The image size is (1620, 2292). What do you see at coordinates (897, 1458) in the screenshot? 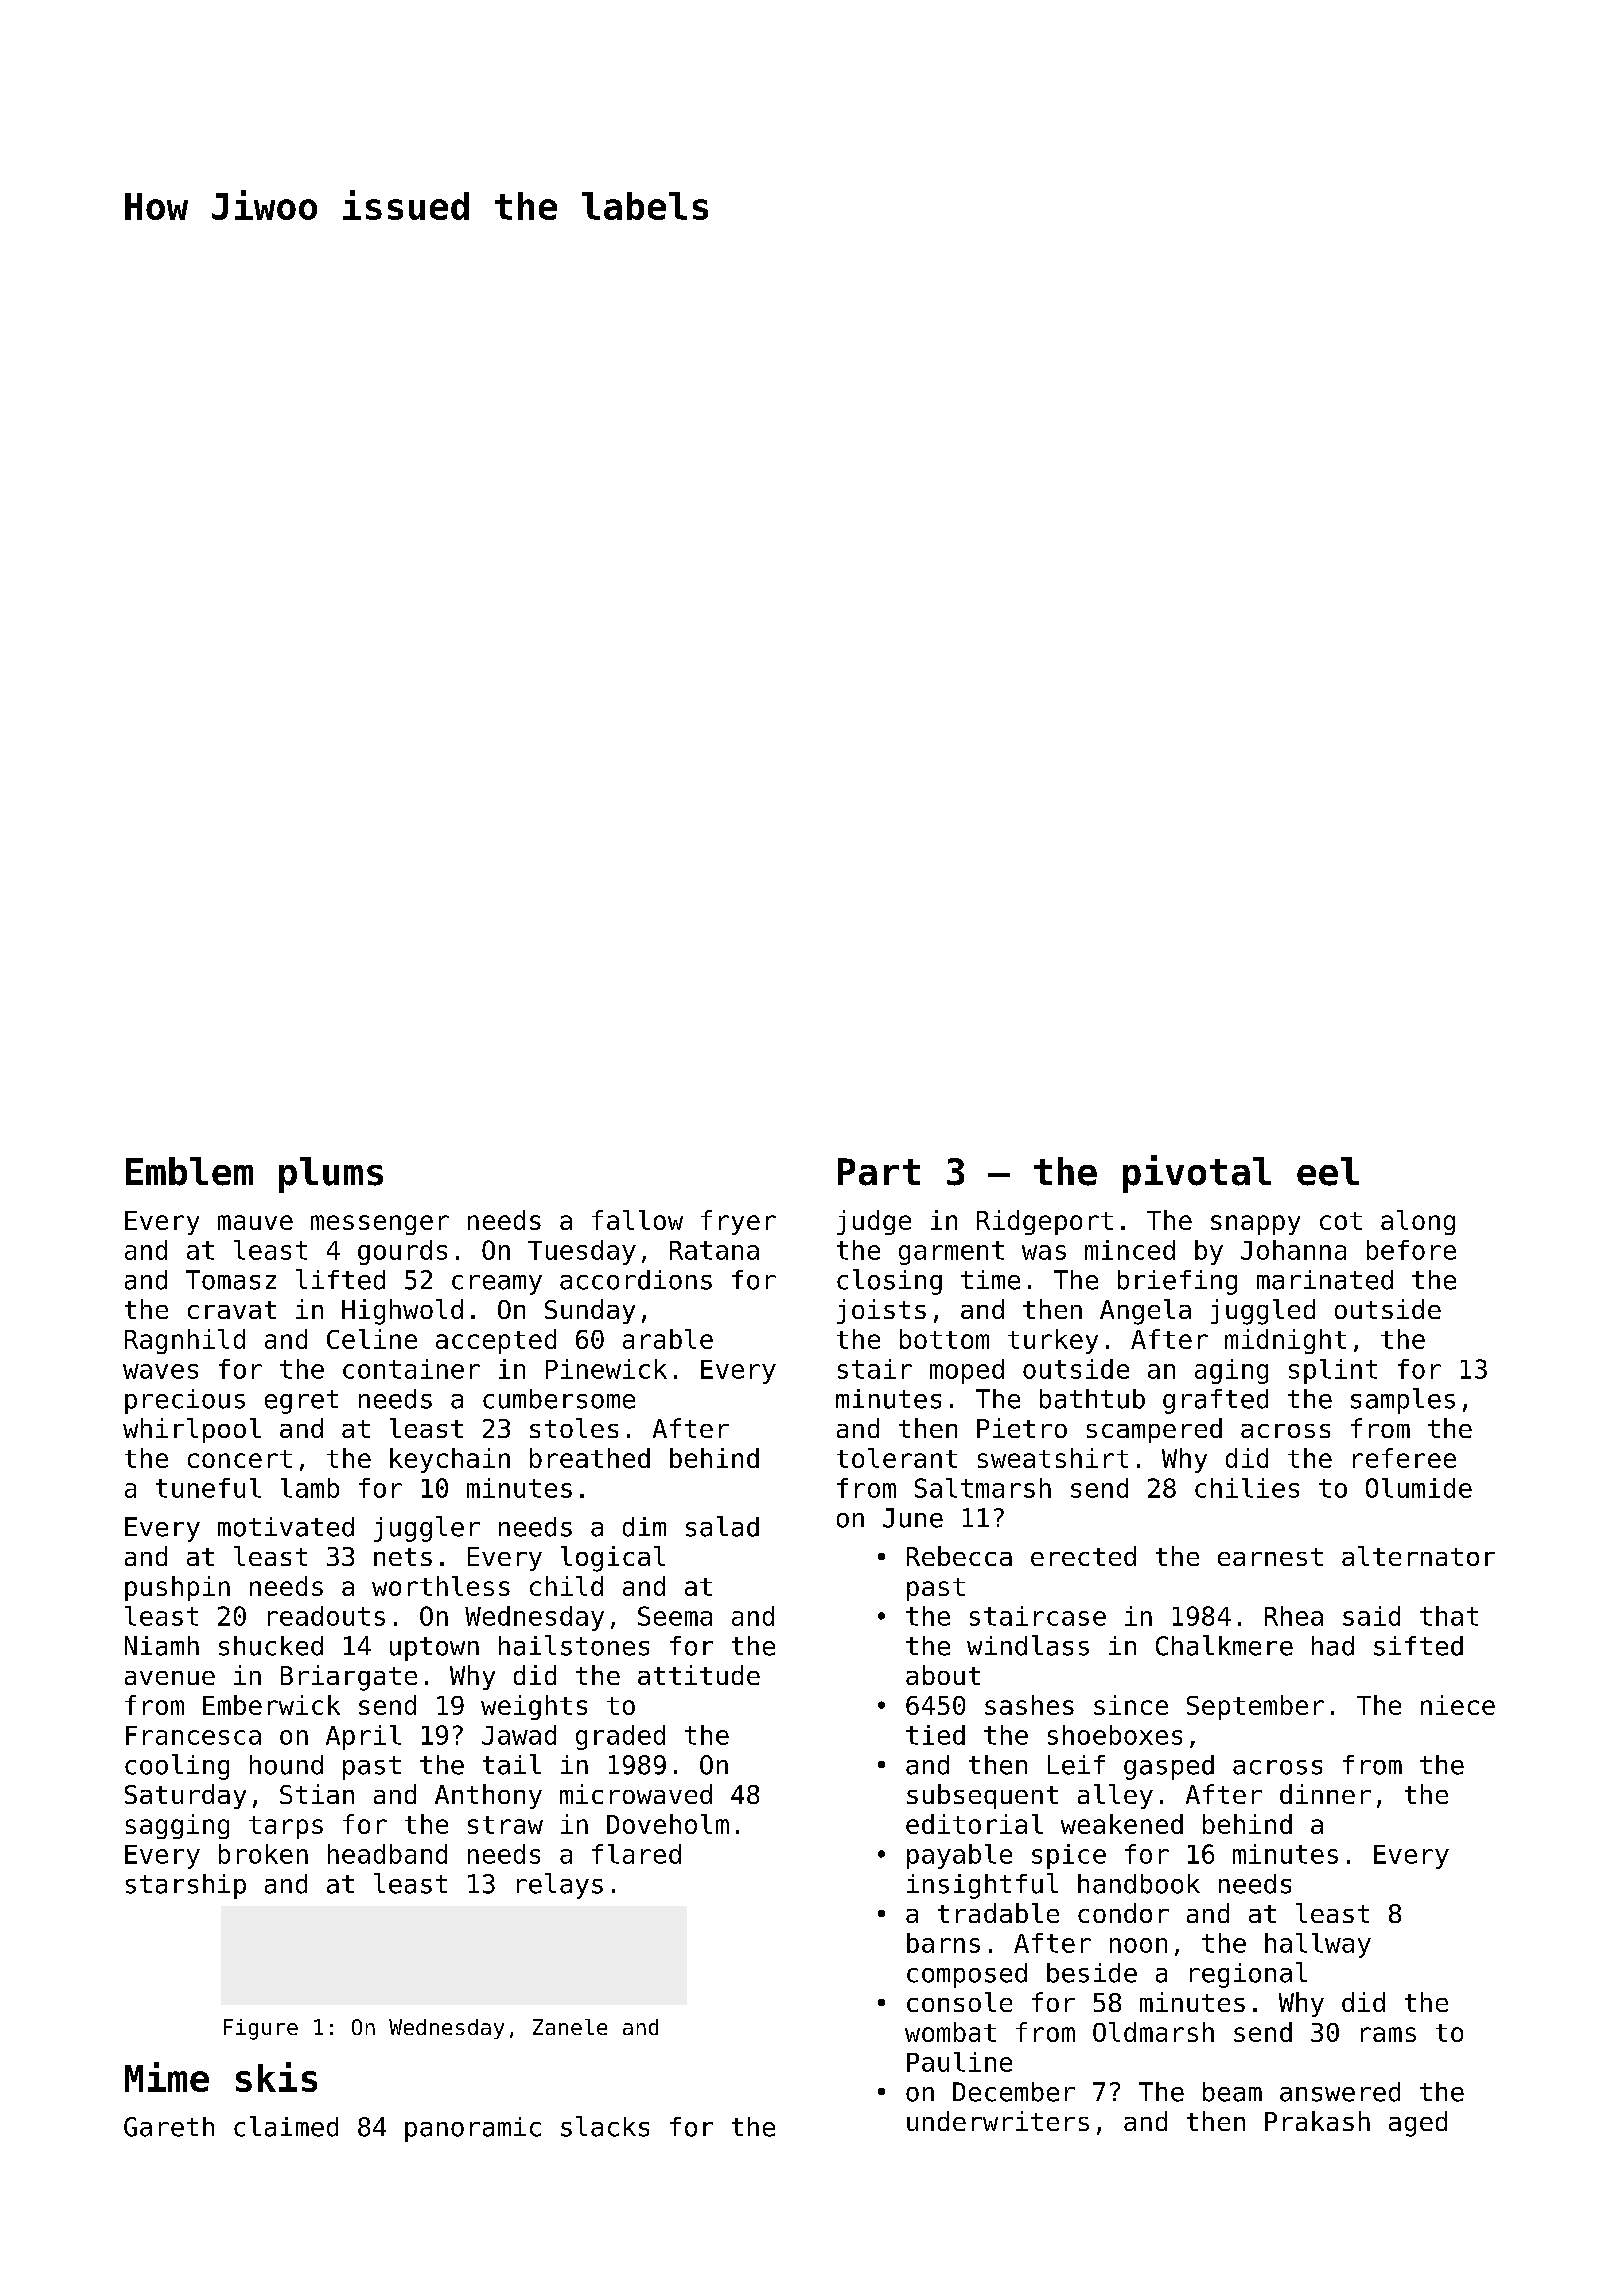
I see `tolerant` at bounding box center [897, 1458].
